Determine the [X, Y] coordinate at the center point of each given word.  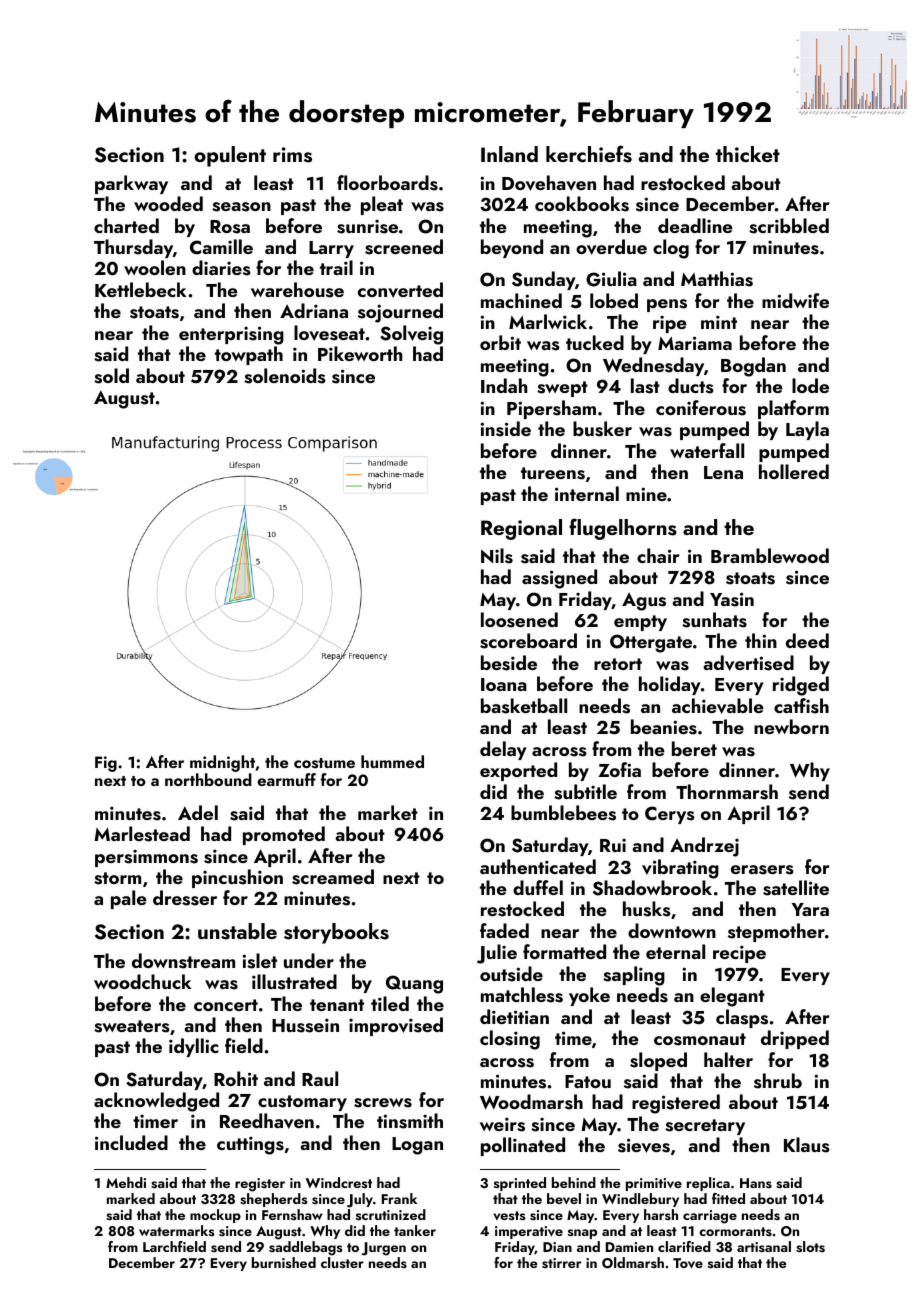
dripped [795, 1039]
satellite [796, 888]
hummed [392, 761]
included [131, 1142]
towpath [249, 355]
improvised [396, 1026]
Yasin [732, 599]
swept [562, 389]
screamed [333, 877]
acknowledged [156, 1102]
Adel [198, 812]
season [241, 207]
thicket [748, 154]
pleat [382, 205]
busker [602, 429]
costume [324, 763]
